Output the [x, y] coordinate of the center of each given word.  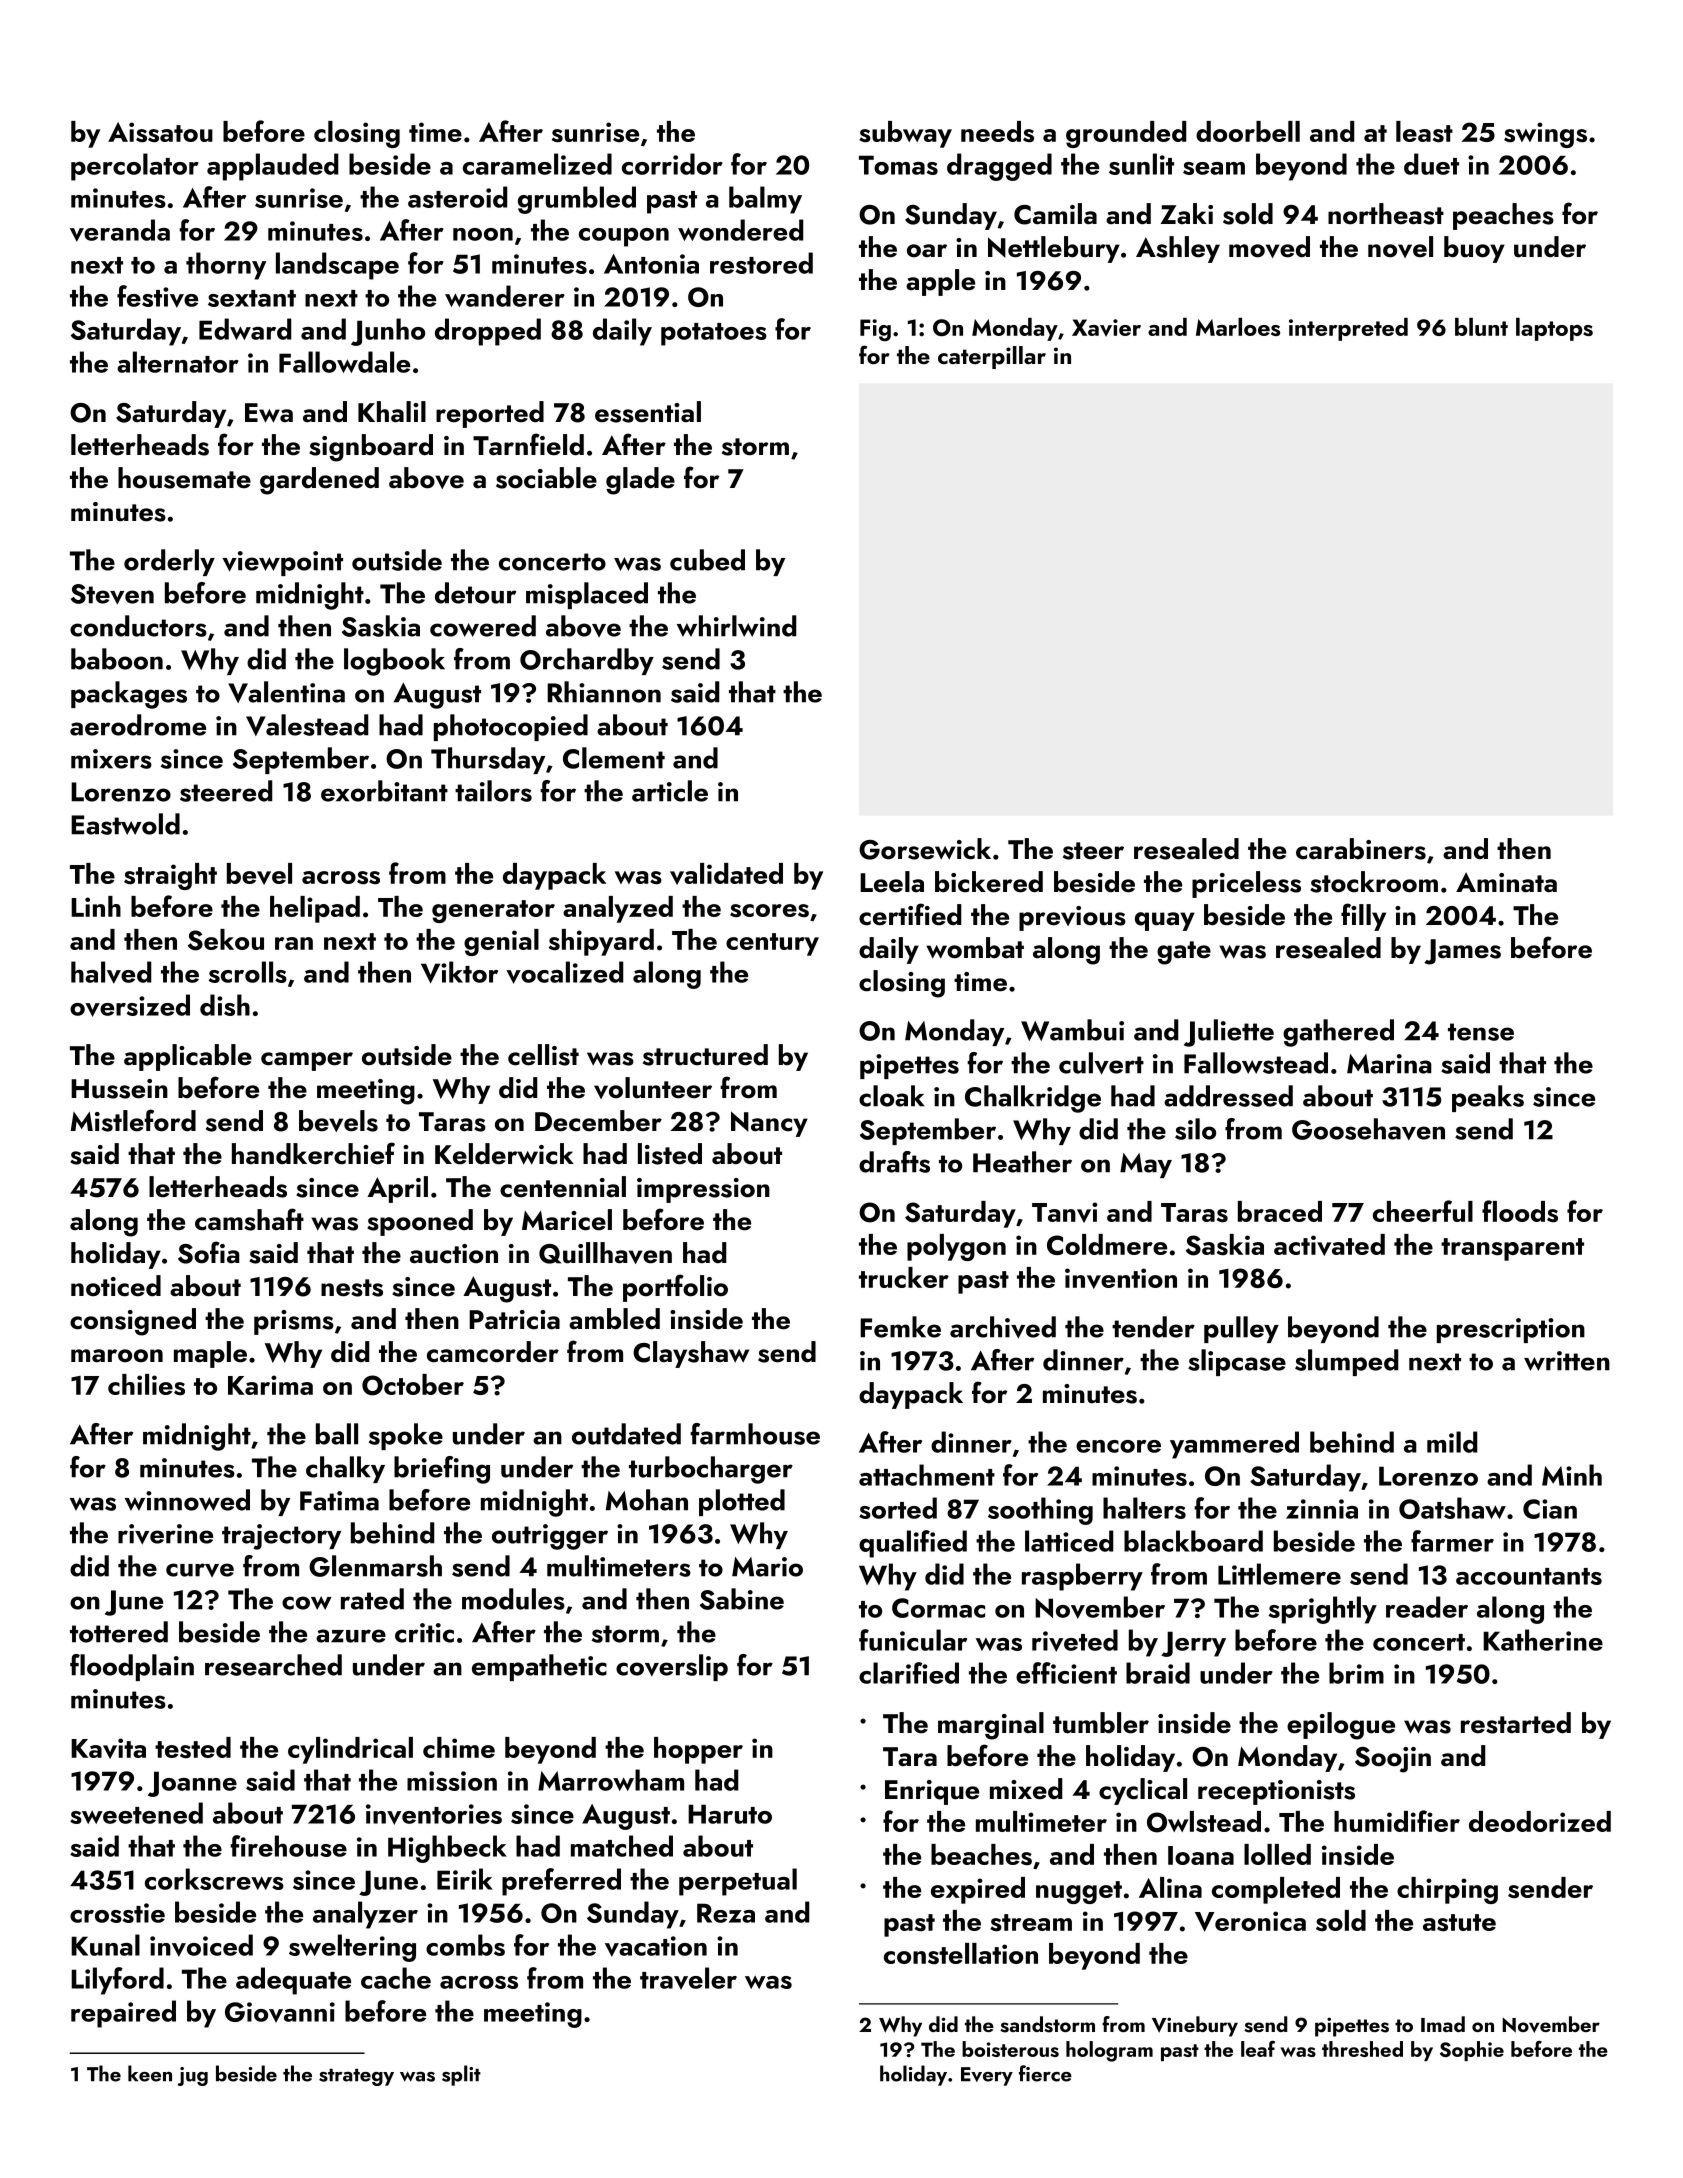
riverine [165, 1534]
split [461, 2075]
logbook [394, 662]
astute [1459, 1923]
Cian [1550, 1509]
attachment [927, 1475]
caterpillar [992, 357]
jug [193, 2076]
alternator [178, 362]
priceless [1246, 884]
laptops [1554, 329]
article [670, 791]
